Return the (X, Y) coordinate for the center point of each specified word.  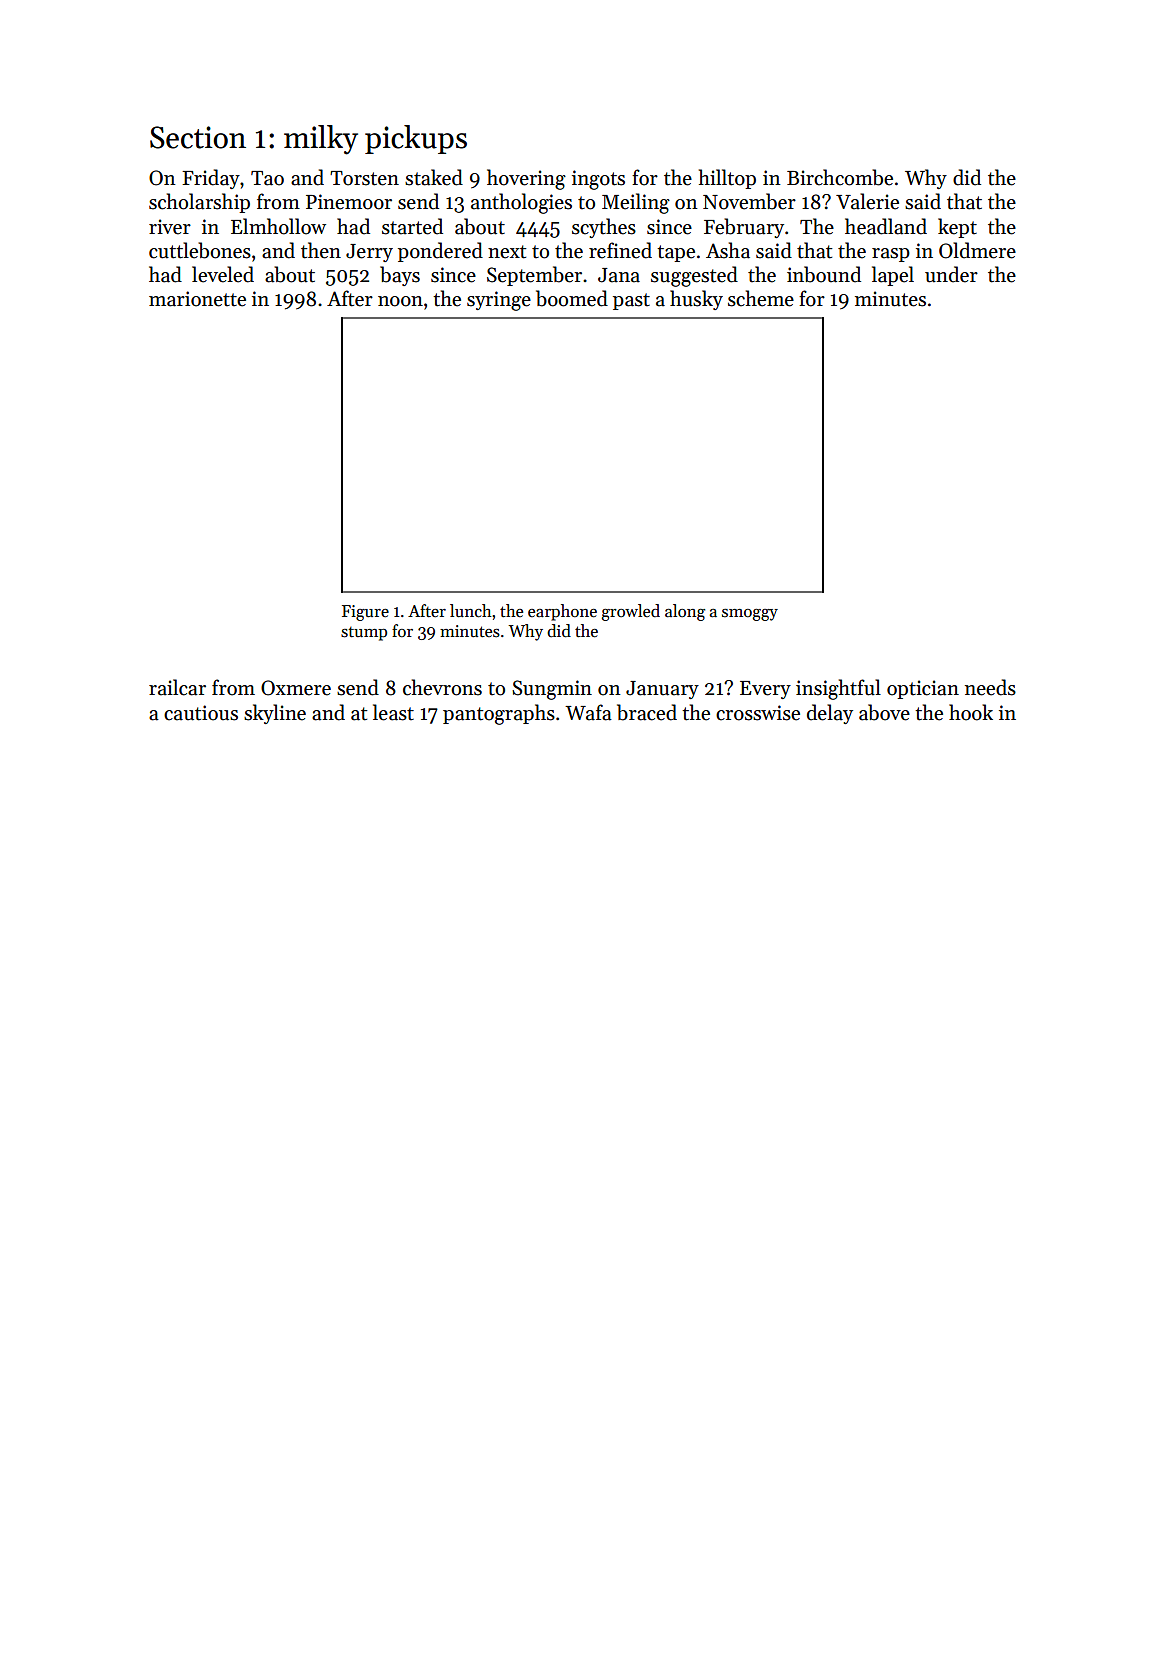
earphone (562, 612)
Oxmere (296, 688)
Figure (365, 613)
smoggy (750, 615)
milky (321, 140)
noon (400, 301)
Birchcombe (840, 177)
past (631, 301)
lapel (893, 276)
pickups (416, 139)
